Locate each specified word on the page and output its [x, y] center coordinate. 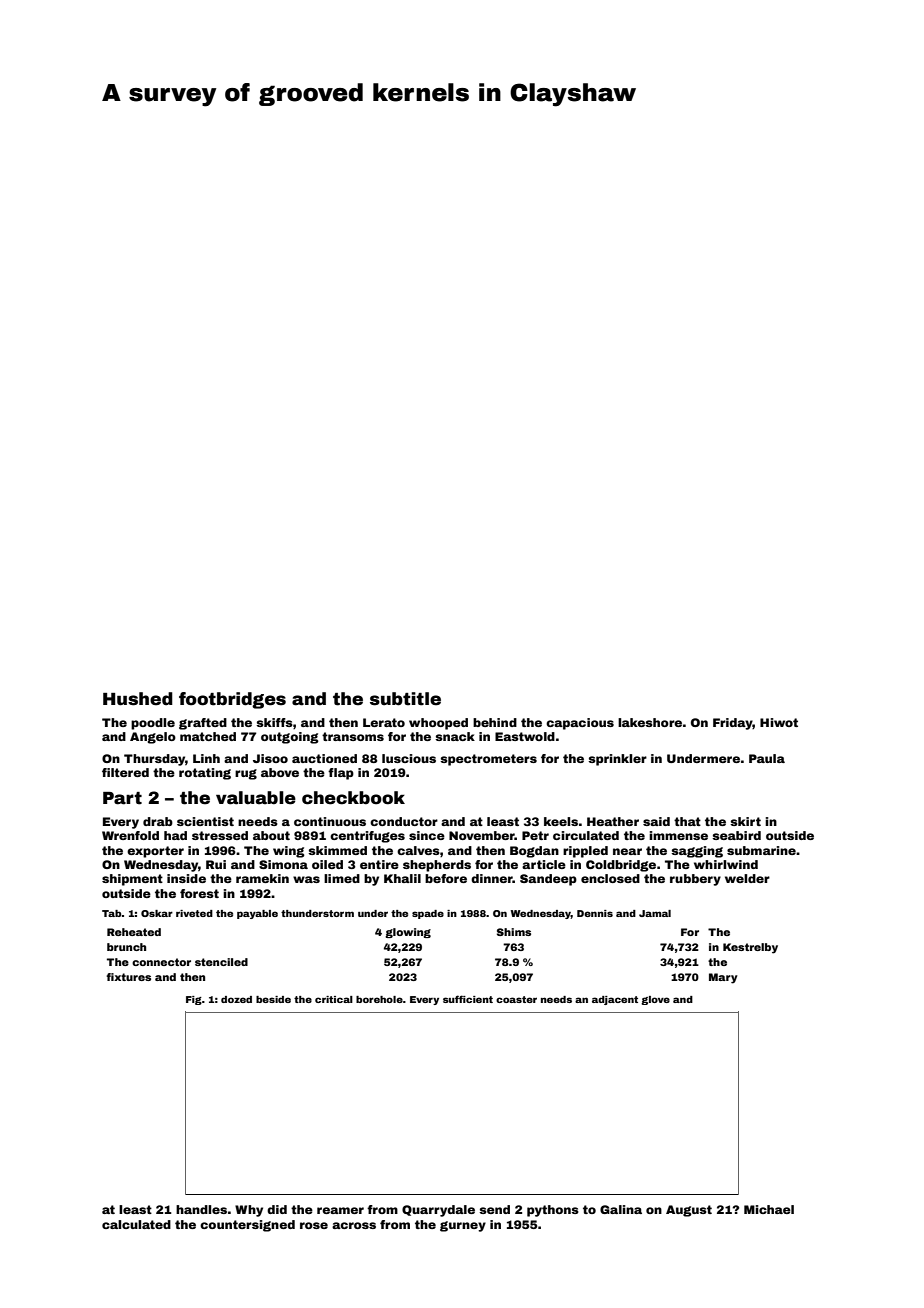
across [354, 1225]
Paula [767, 758]
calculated [136, 1224]
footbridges [232, 700]
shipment [132, 880]
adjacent [615, 1000]
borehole [379, 999]
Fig [194, 1000]
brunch [126, 947]
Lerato [384, 722]
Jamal [655, 913]
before [446, 878]
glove [655, 1000]
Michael [769, 1209]
